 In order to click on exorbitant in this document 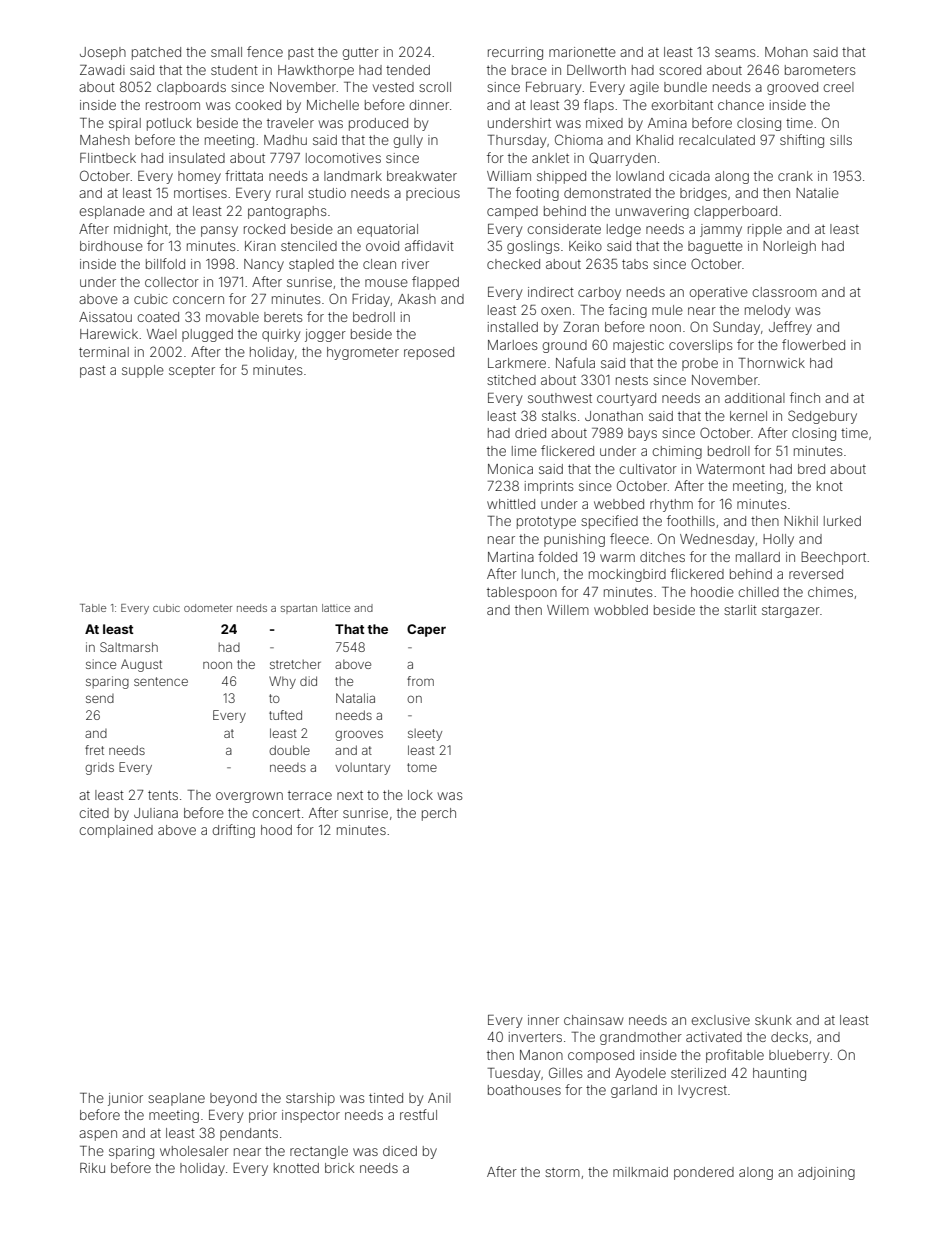, I will do `click(682, 105)`.
